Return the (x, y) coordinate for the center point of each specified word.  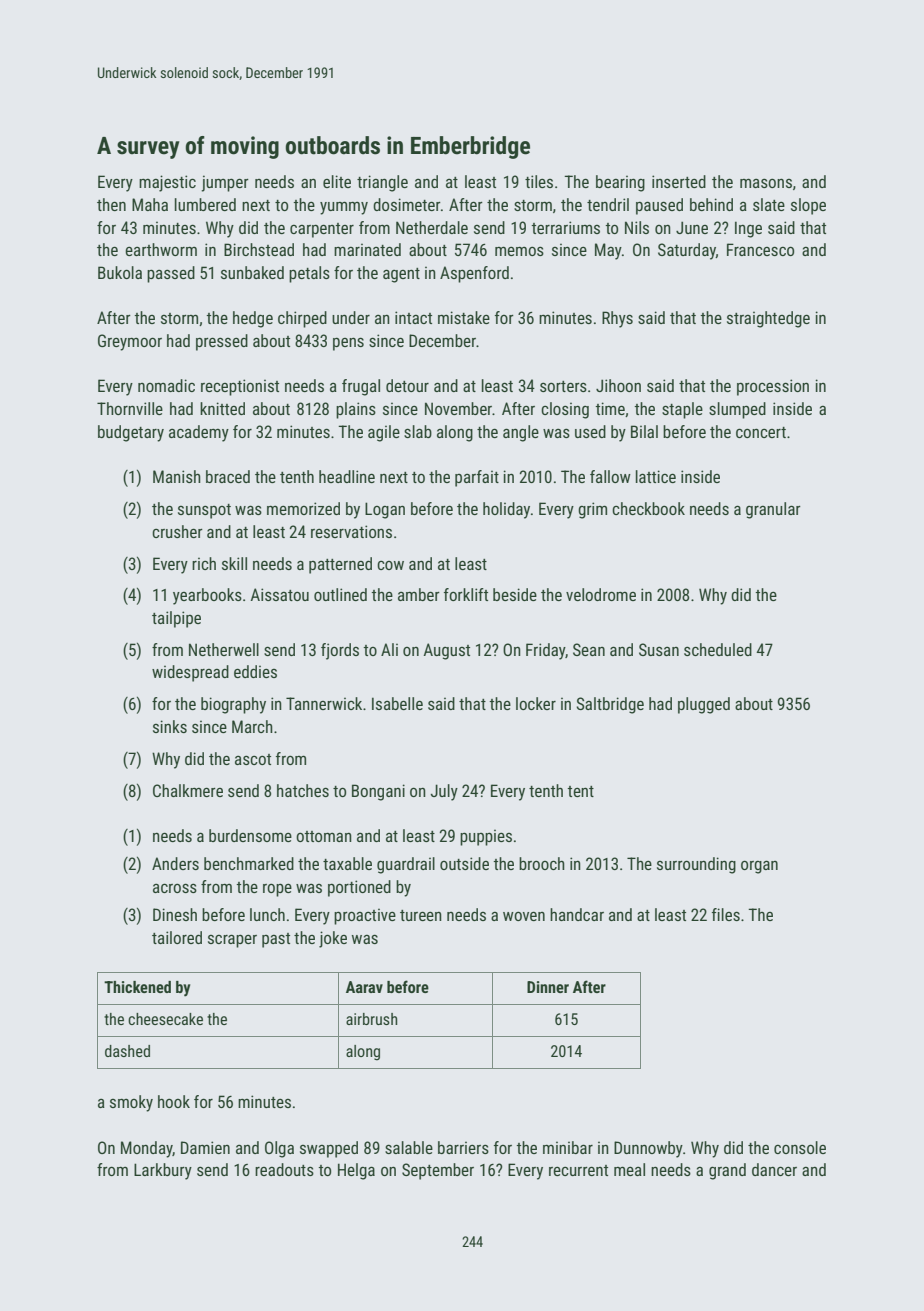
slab (418, 431)
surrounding (696, 865)
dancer (774, 1169)
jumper (225, 183)
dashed (127, 1051)
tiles (539, 181)
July (444, 792)
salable (409, 1147)
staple (682, 410)
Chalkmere (188, 790)
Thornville (130, 408)
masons (766, 183)
